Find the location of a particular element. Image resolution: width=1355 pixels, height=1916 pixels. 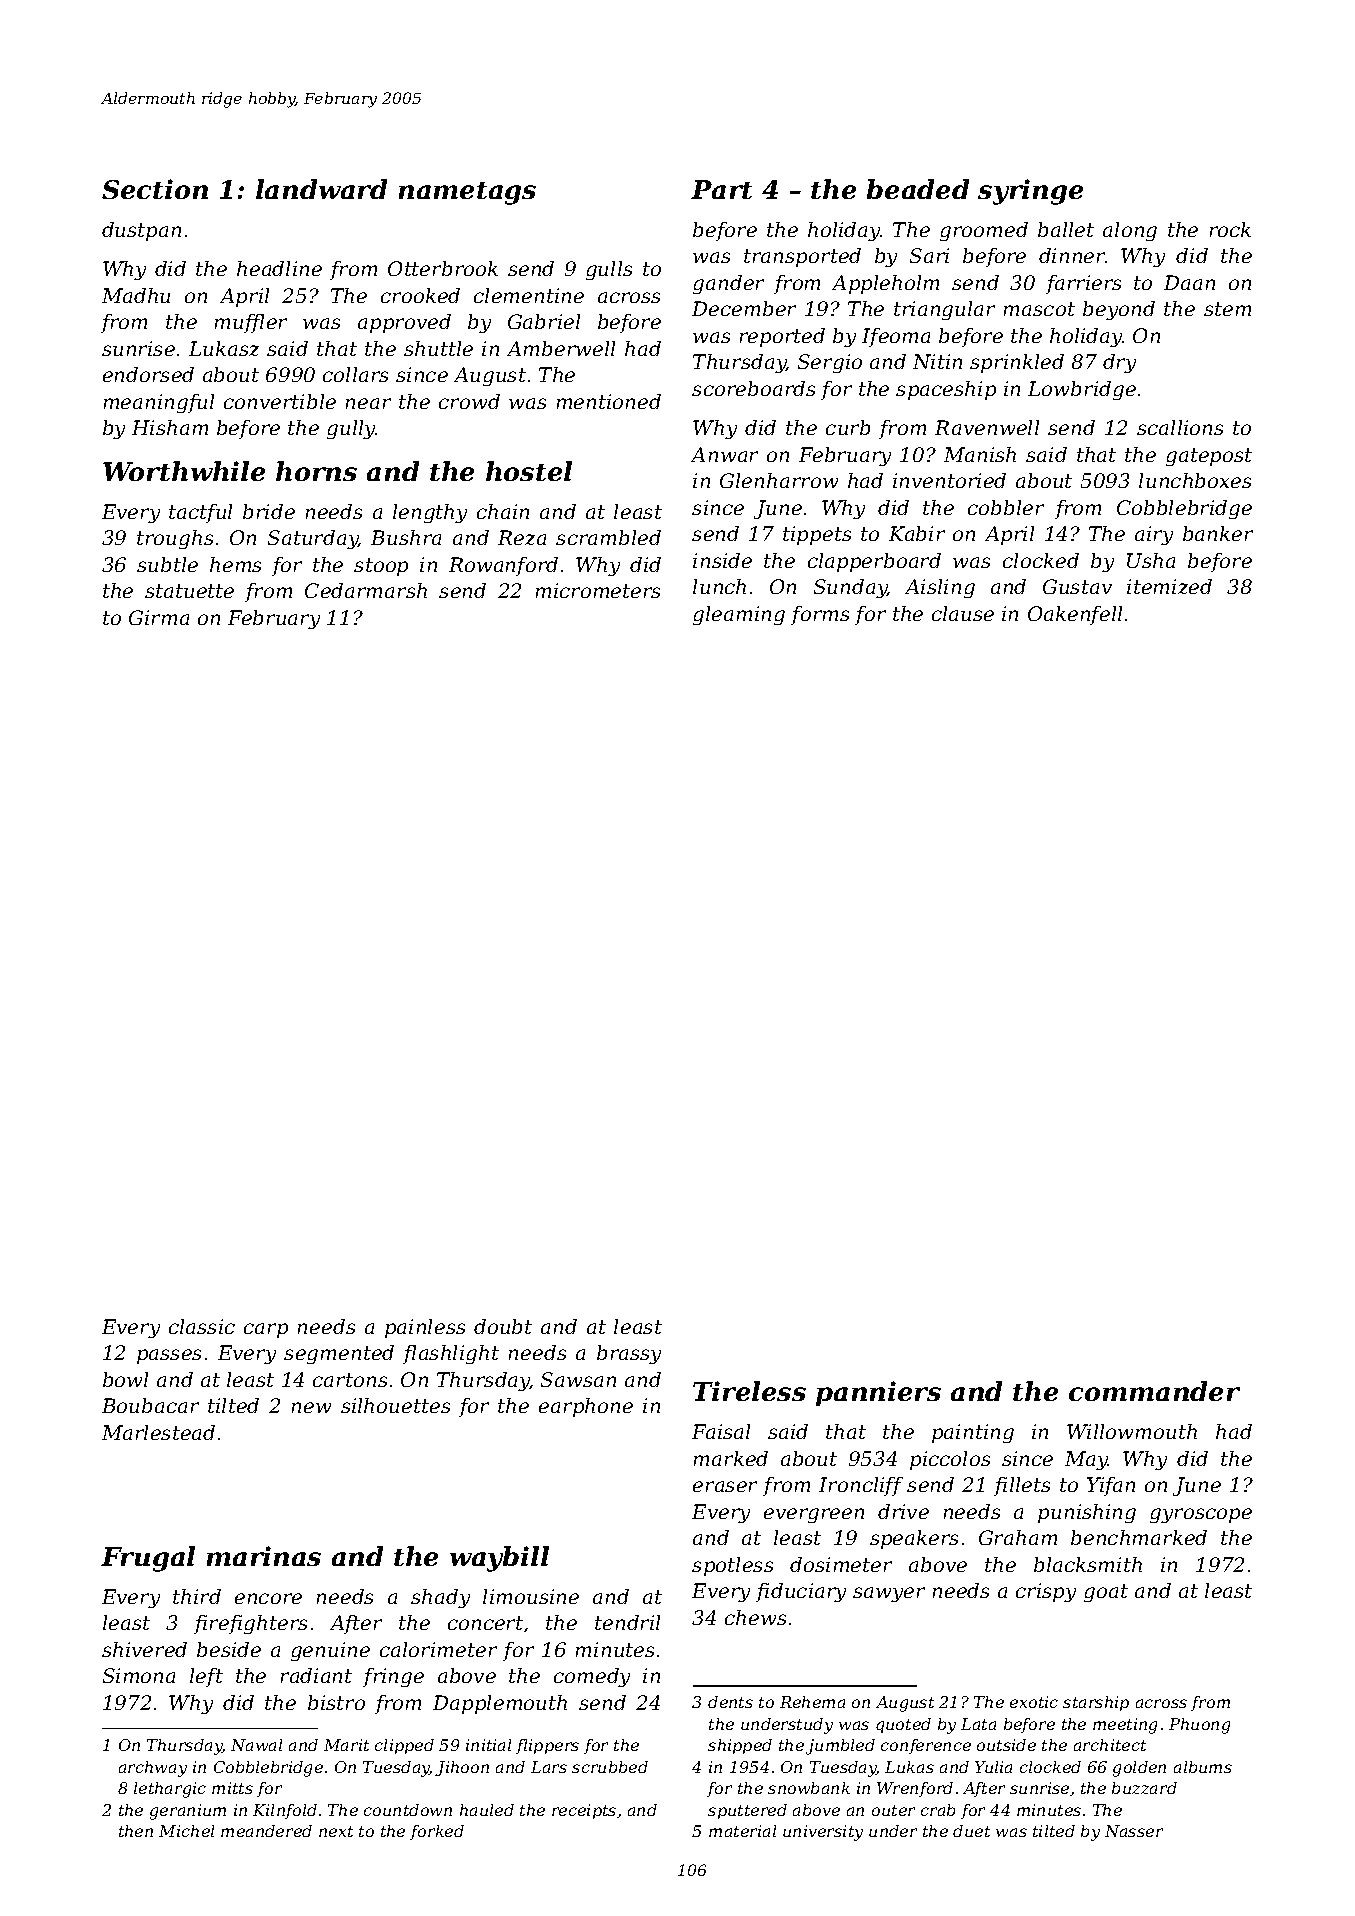

painting is located at coordinates (973, 1433).
